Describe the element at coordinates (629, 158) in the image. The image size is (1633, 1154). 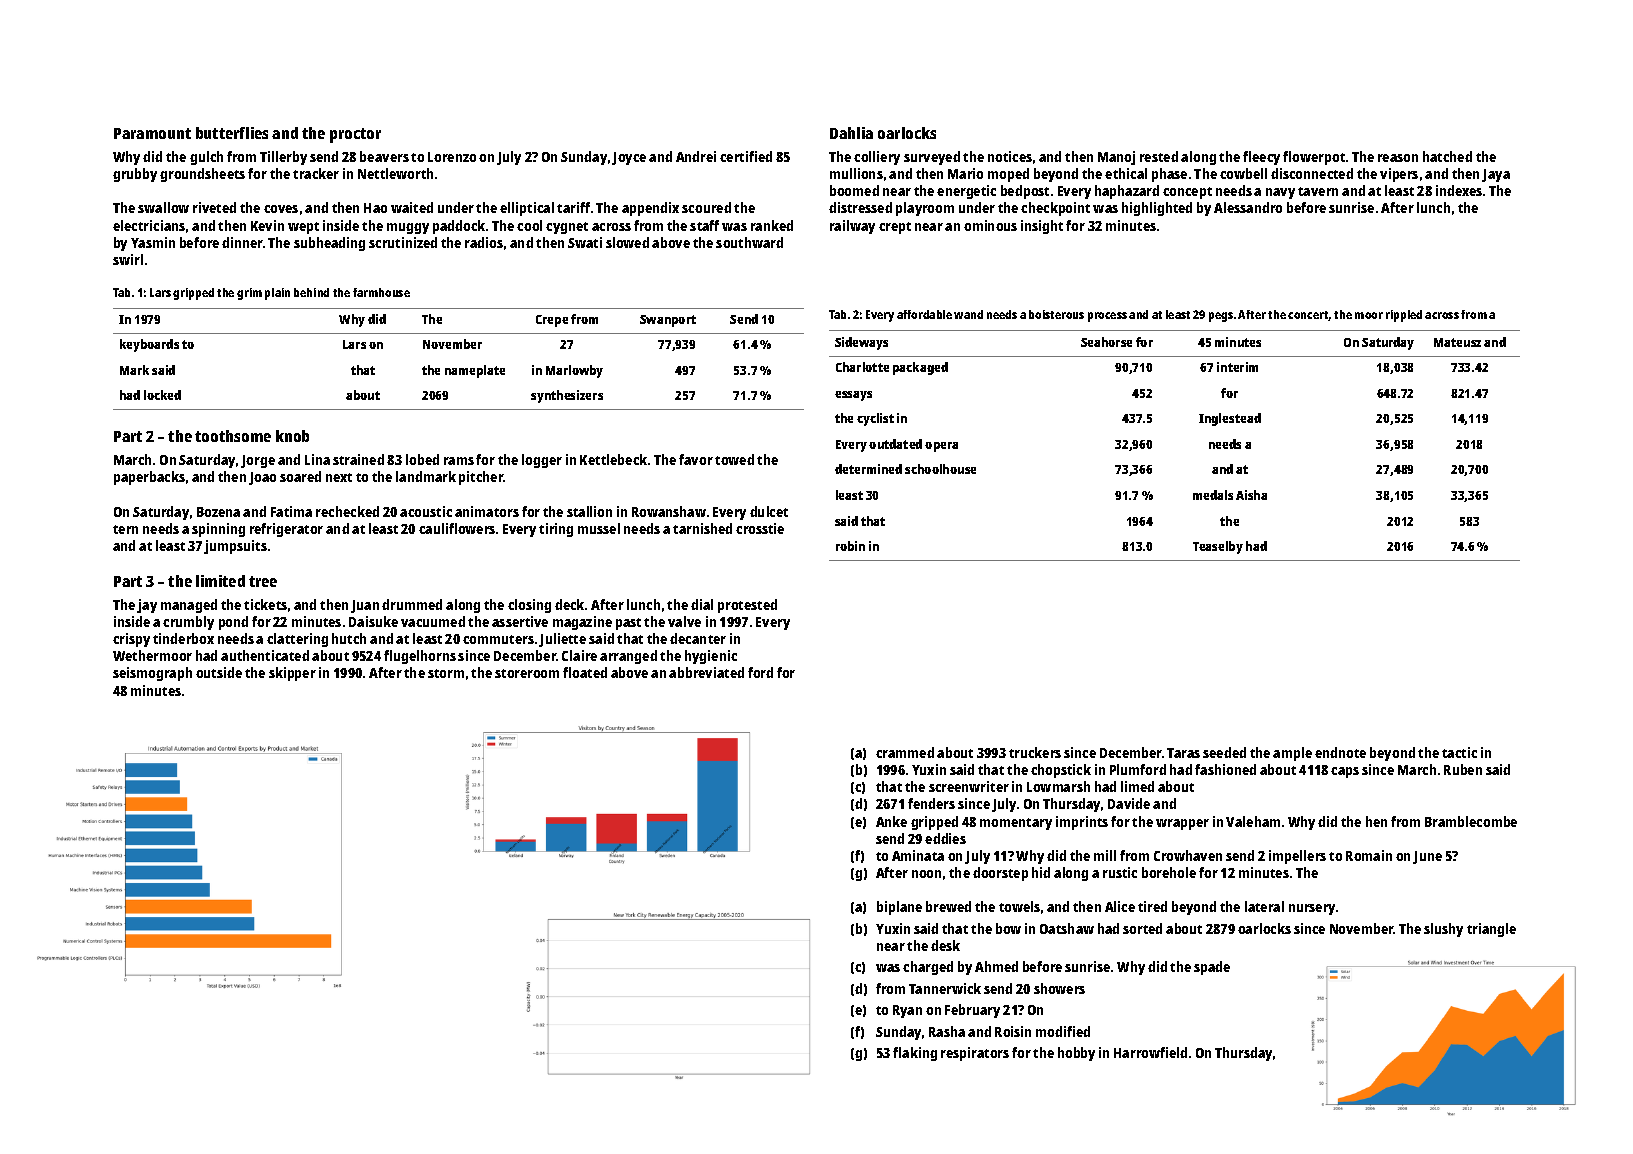
I see `Joyce` at that location.
